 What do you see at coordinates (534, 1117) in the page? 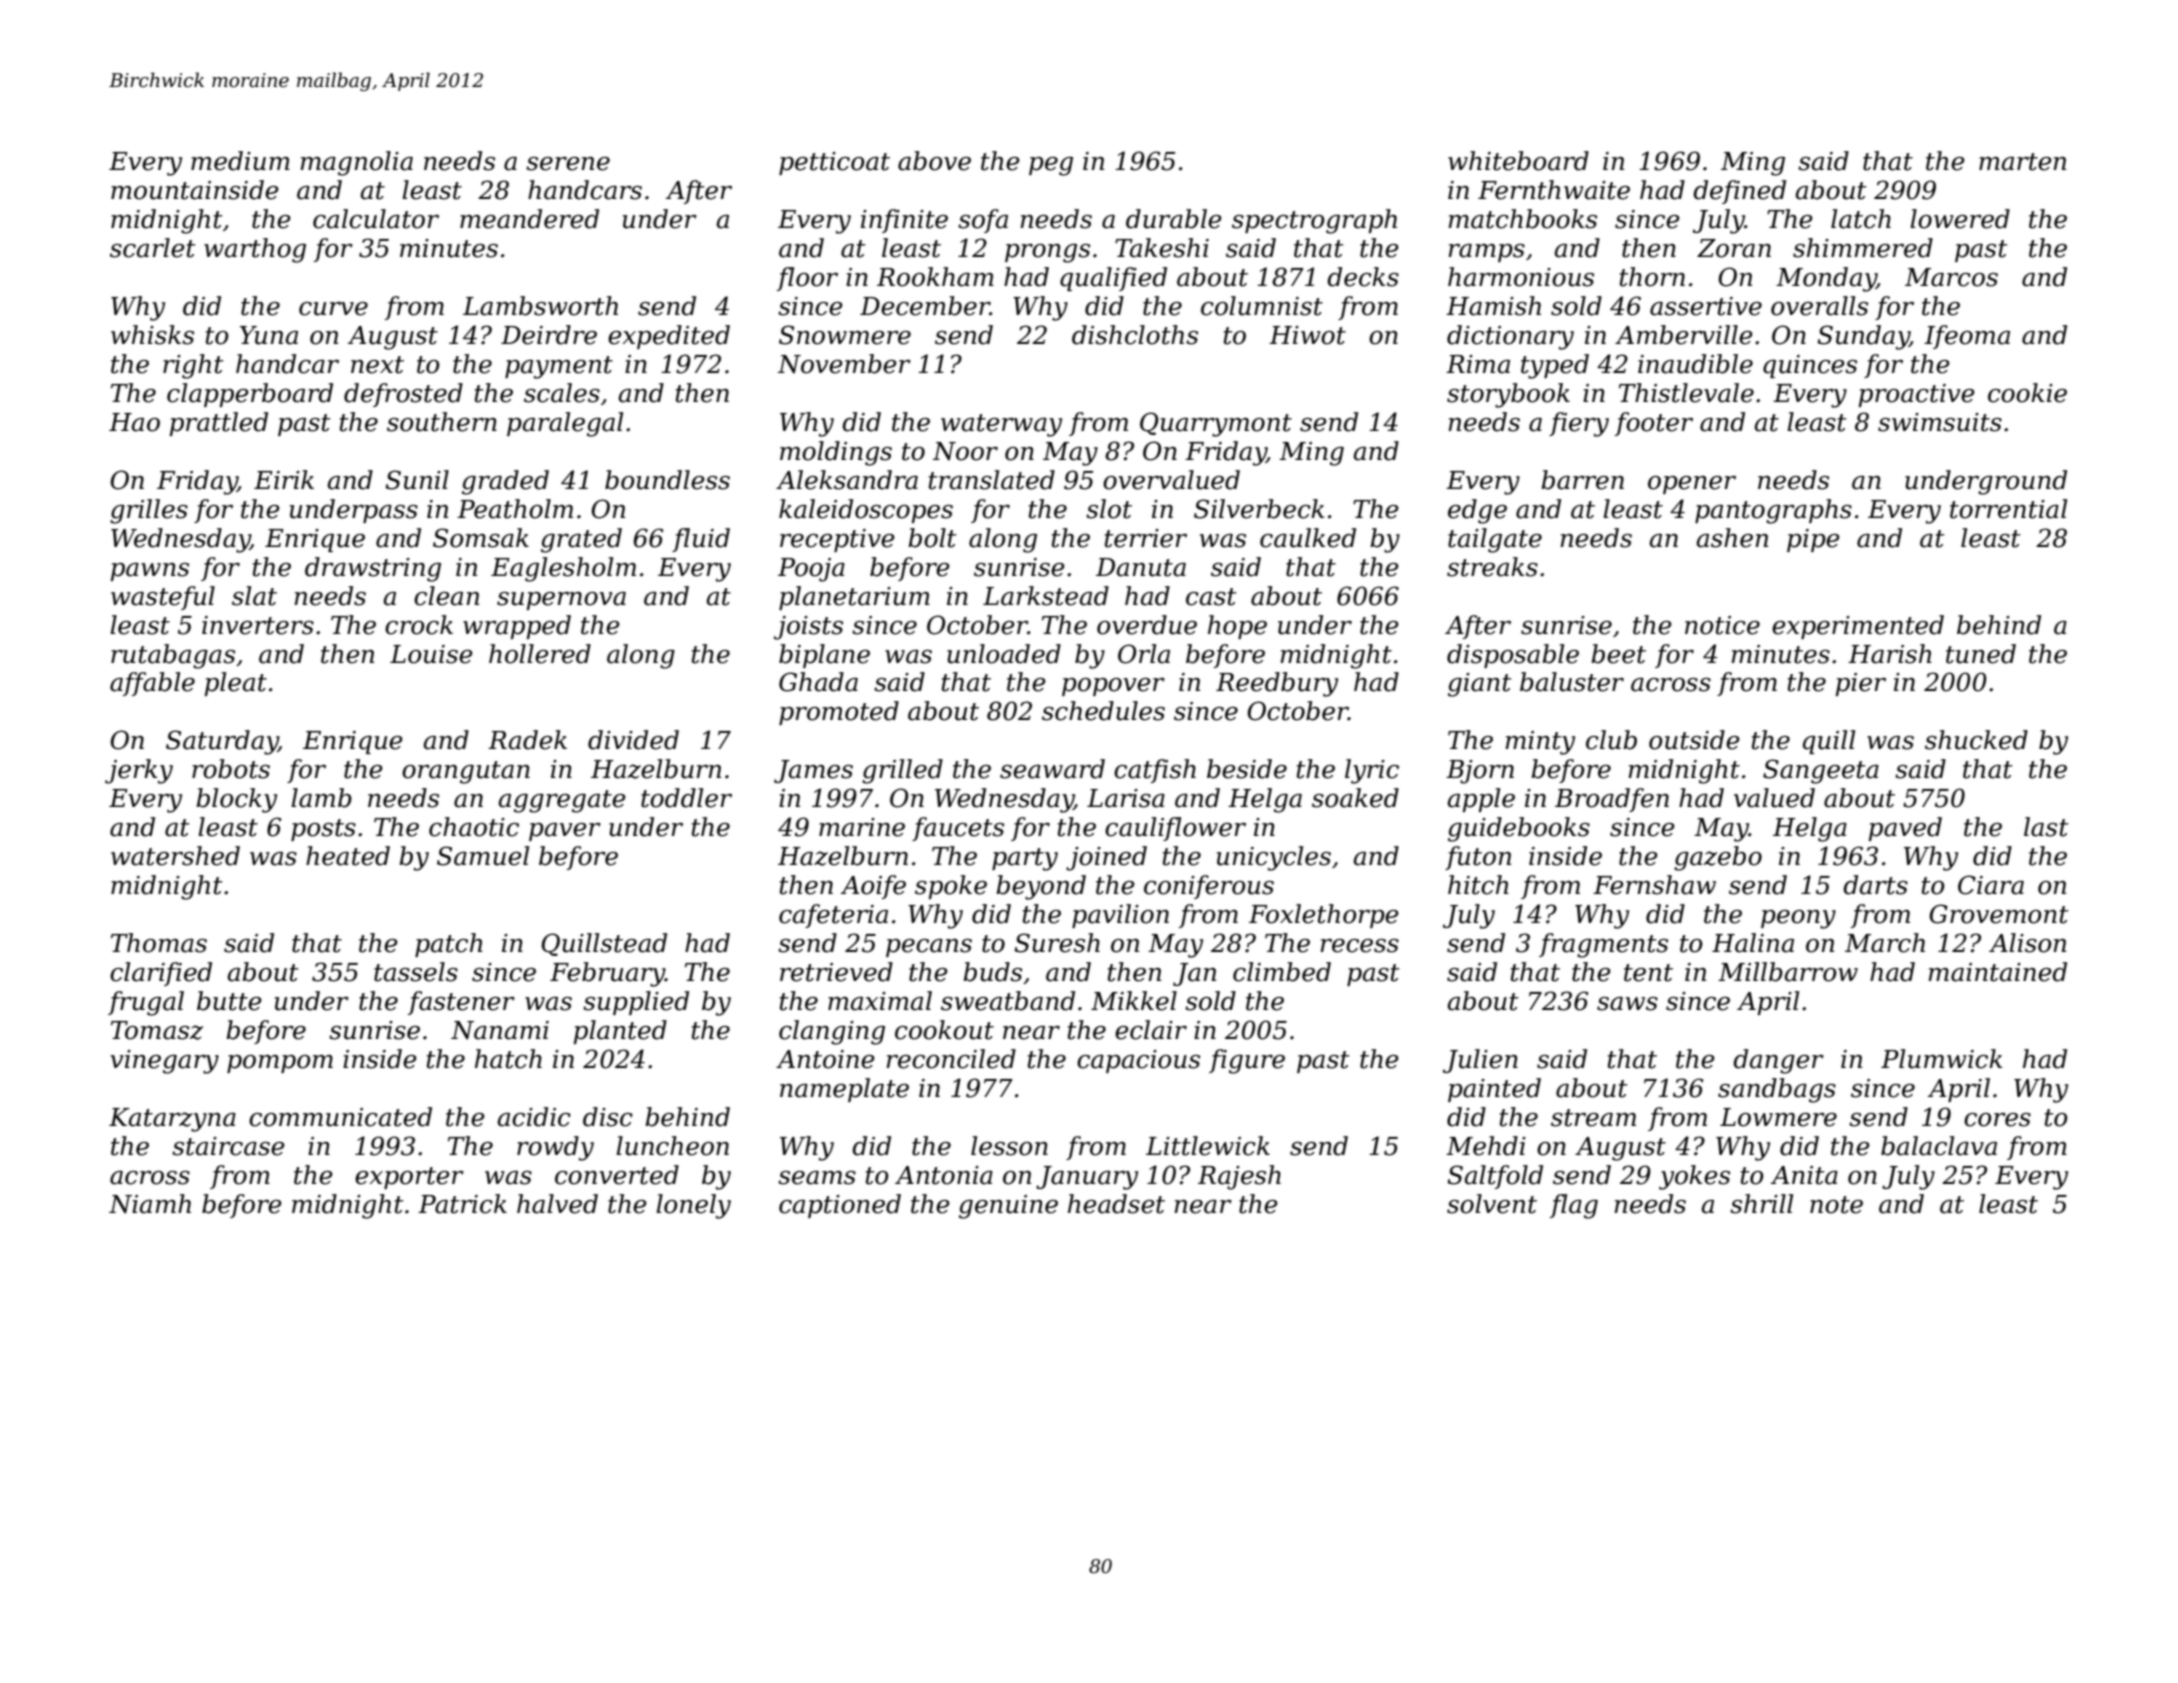
I see `acidic` at bounding box center [534, 1117].
